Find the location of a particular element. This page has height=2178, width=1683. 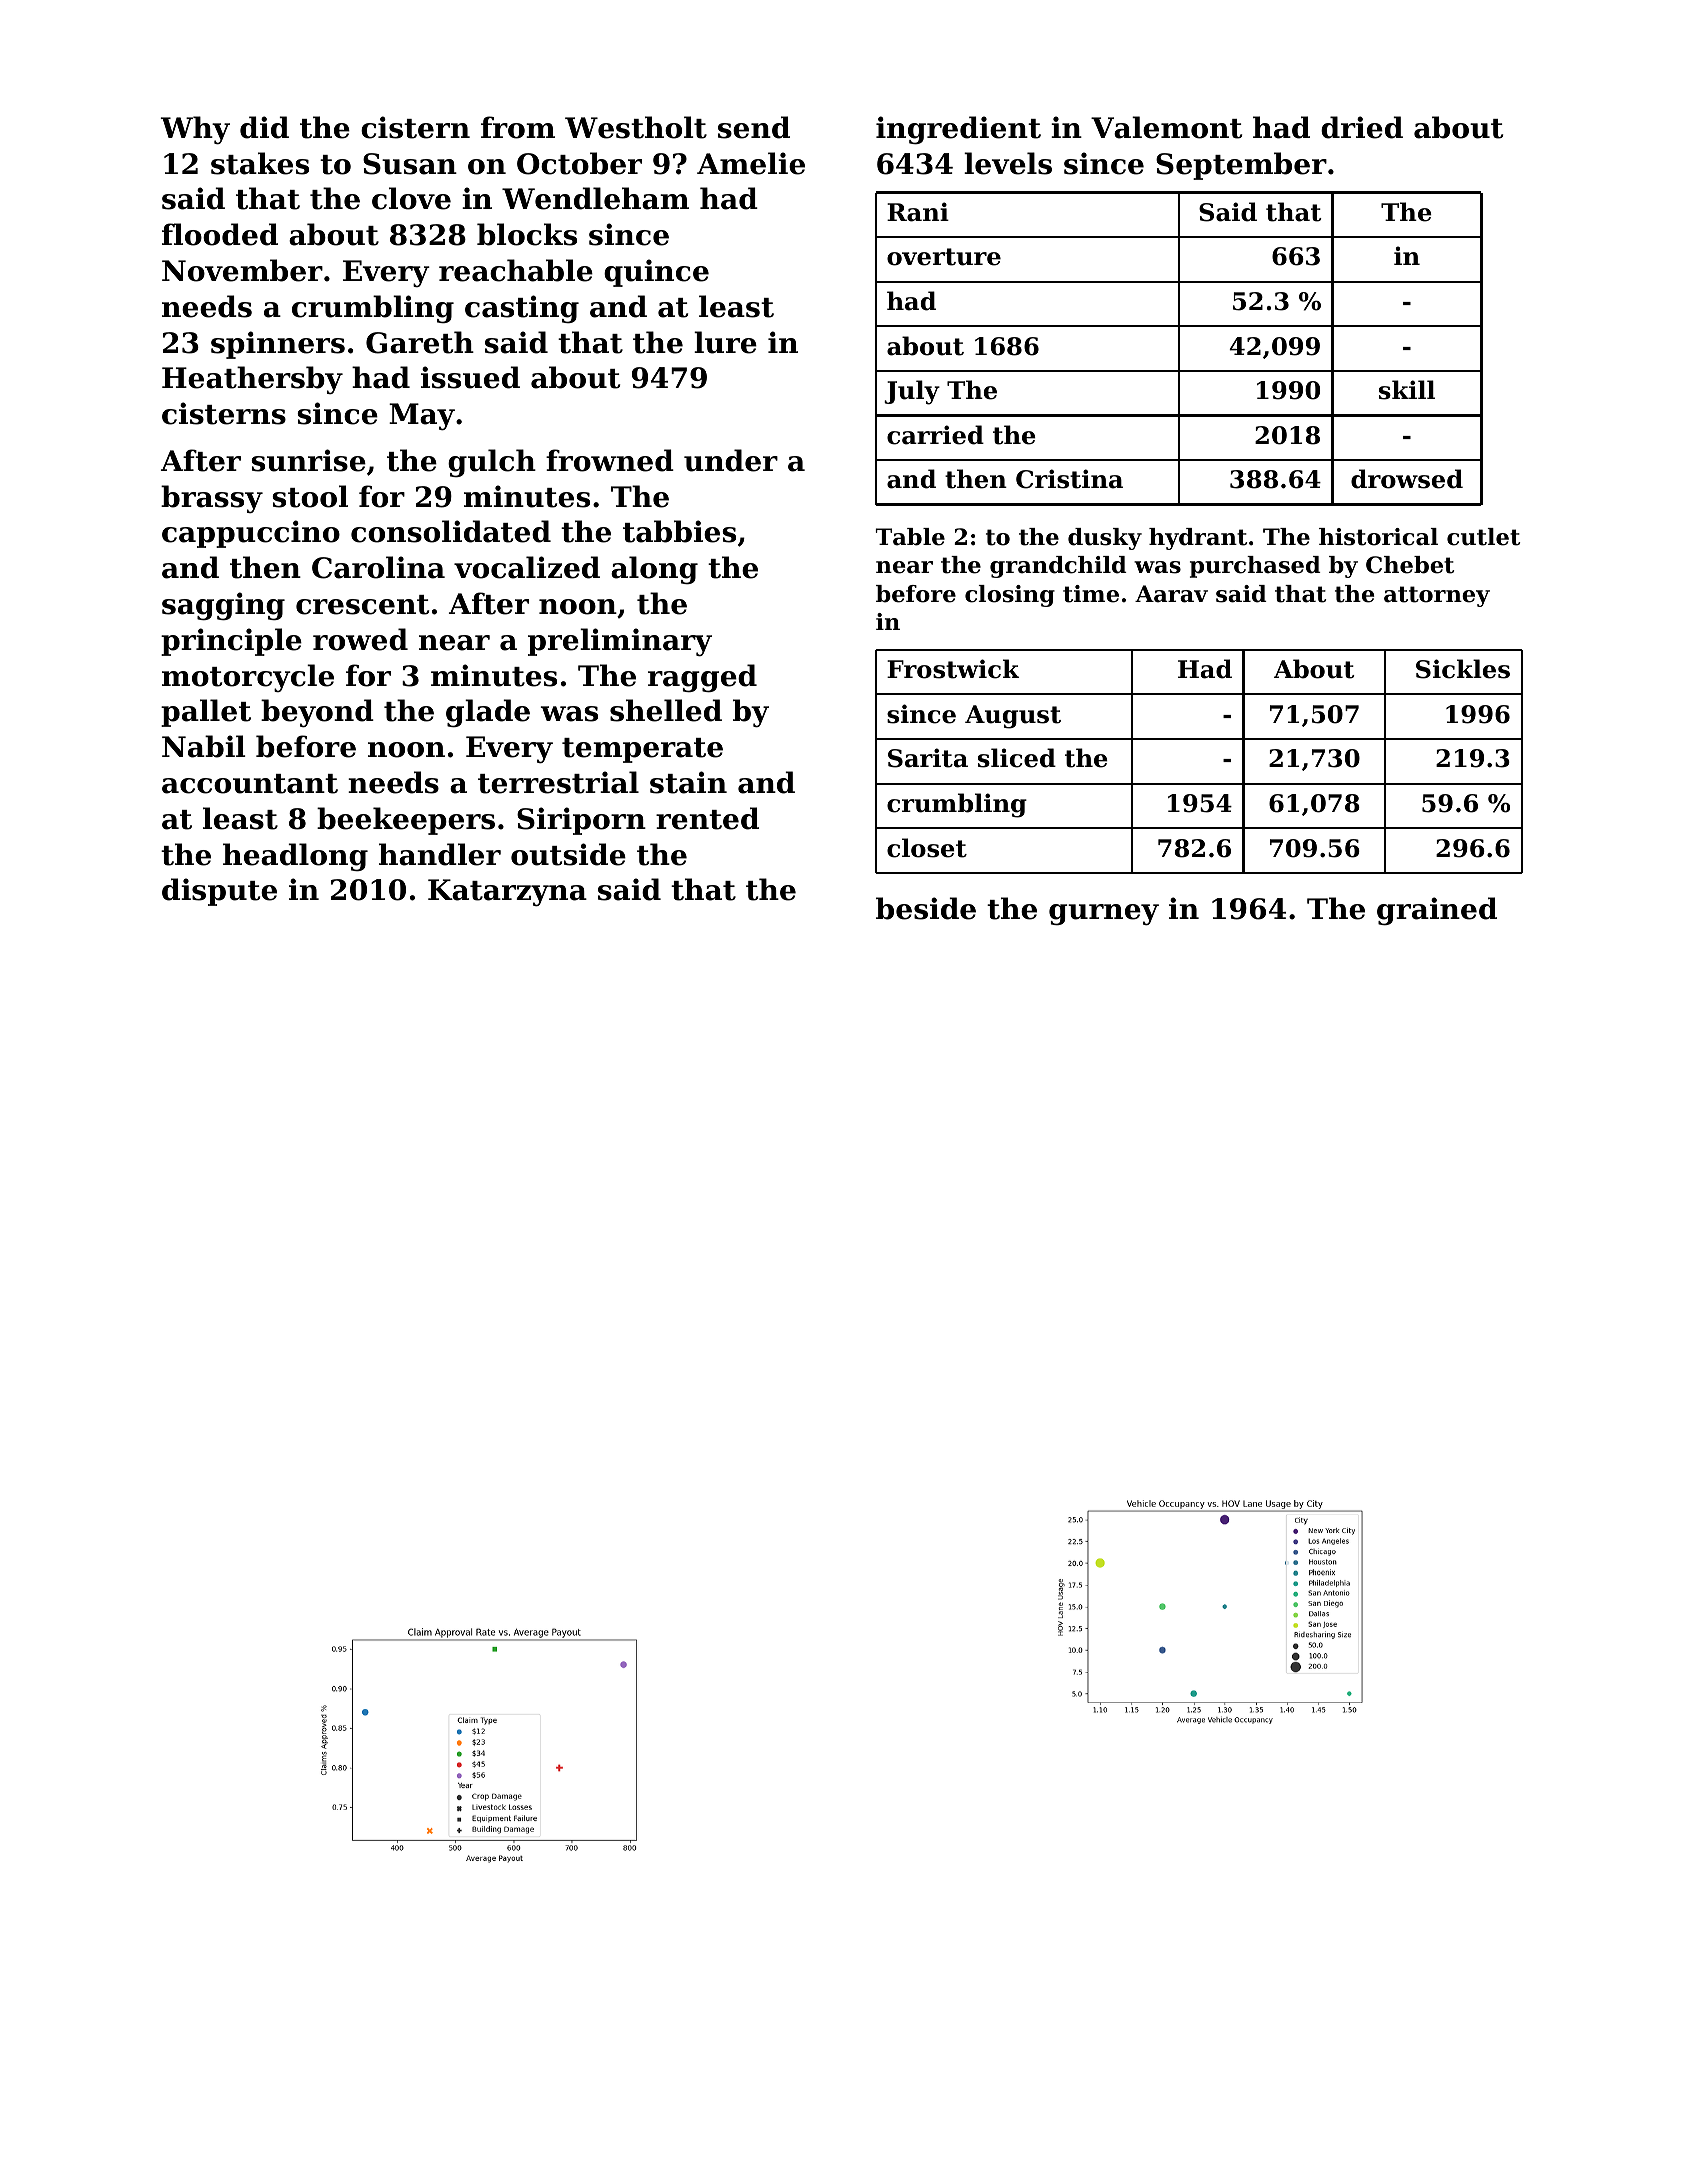

skill is located at coordinates (1407, 390).
